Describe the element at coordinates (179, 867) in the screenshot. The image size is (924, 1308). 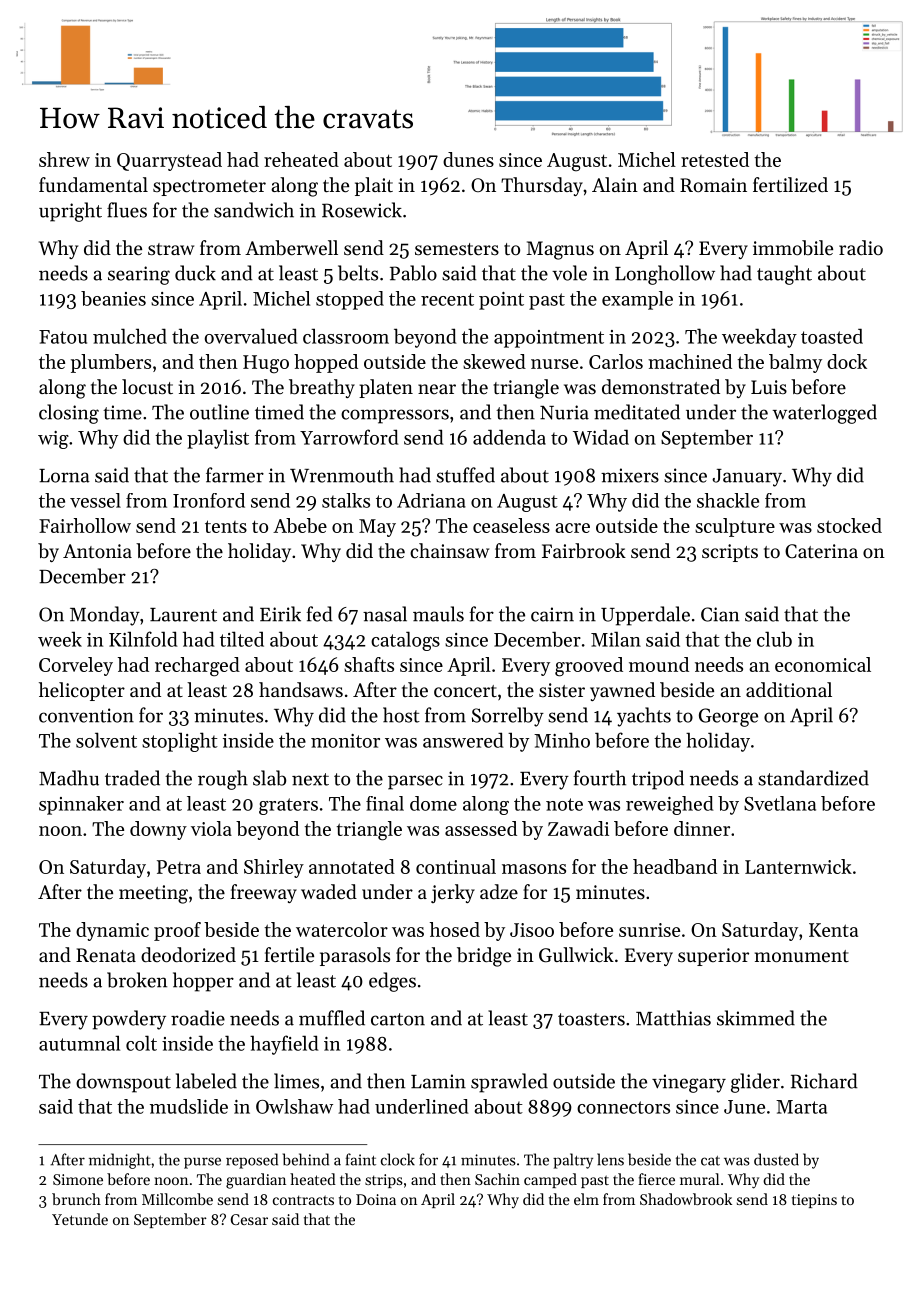
I see `Petra` at that location.
